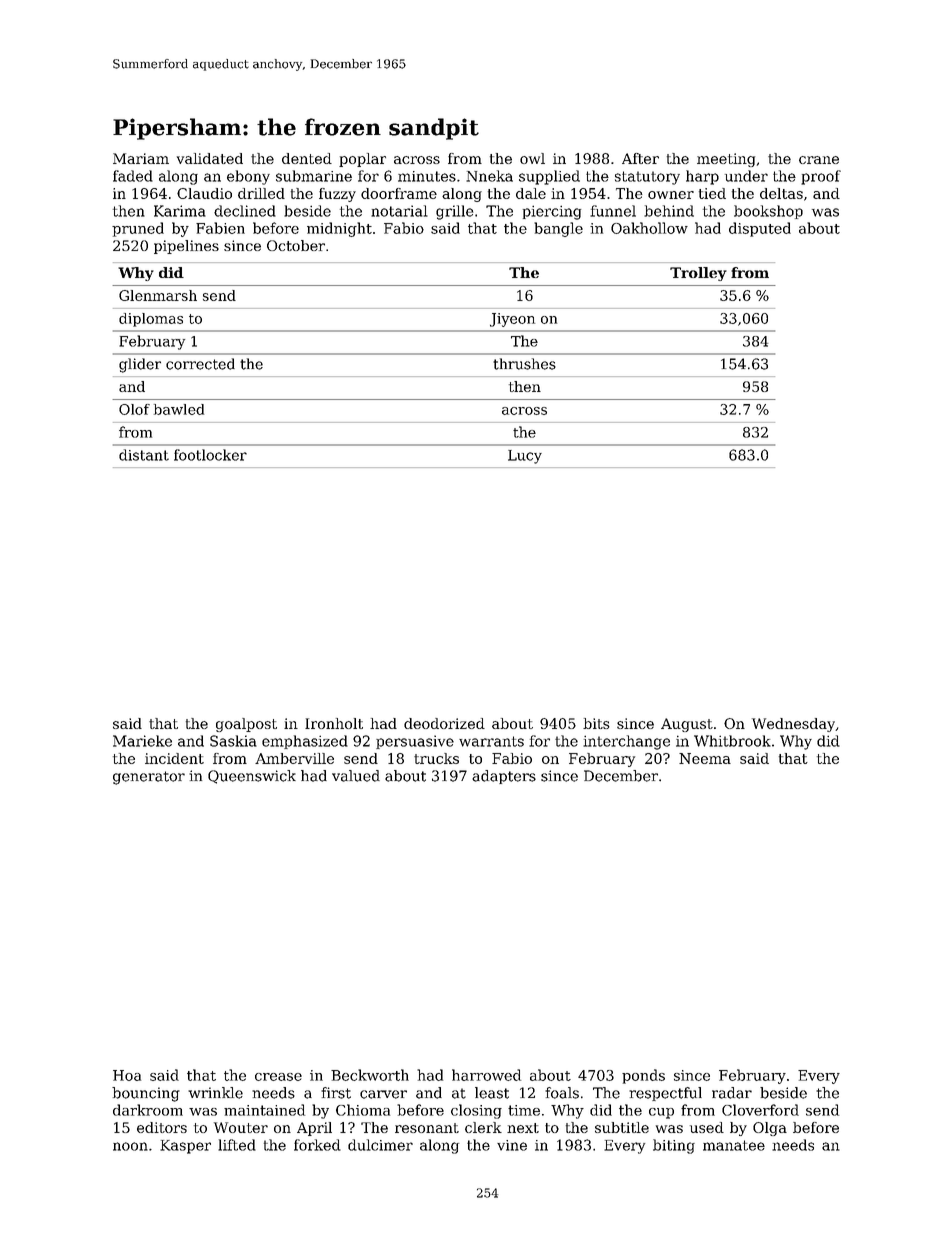 This page has width=952, height=1233. What do you see at coordinates (278, 1077) in the page?
I see `crease` at bounding box center [278, 1077].
